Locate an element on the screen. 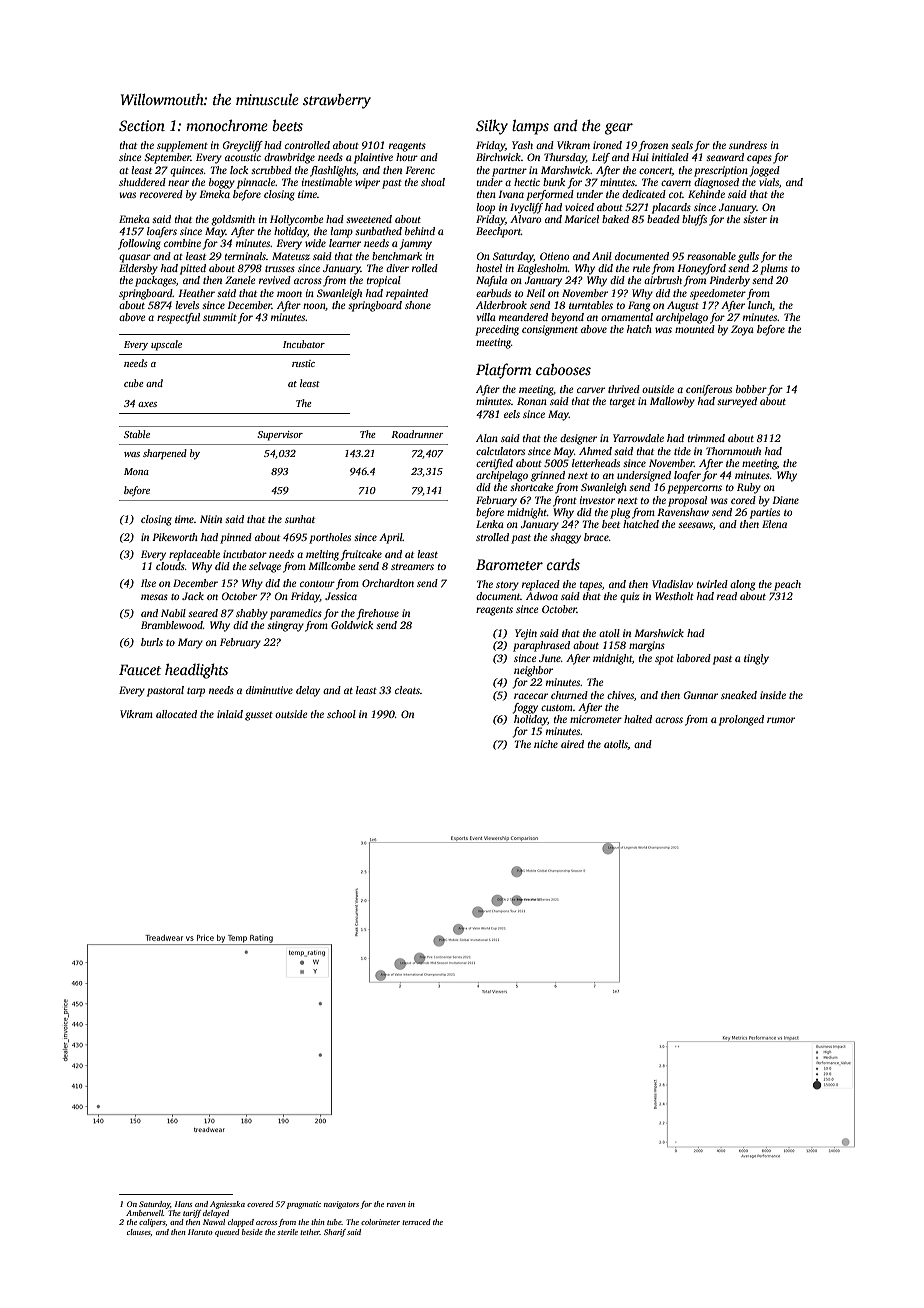  foggy is located at coordinates (525, 708).
